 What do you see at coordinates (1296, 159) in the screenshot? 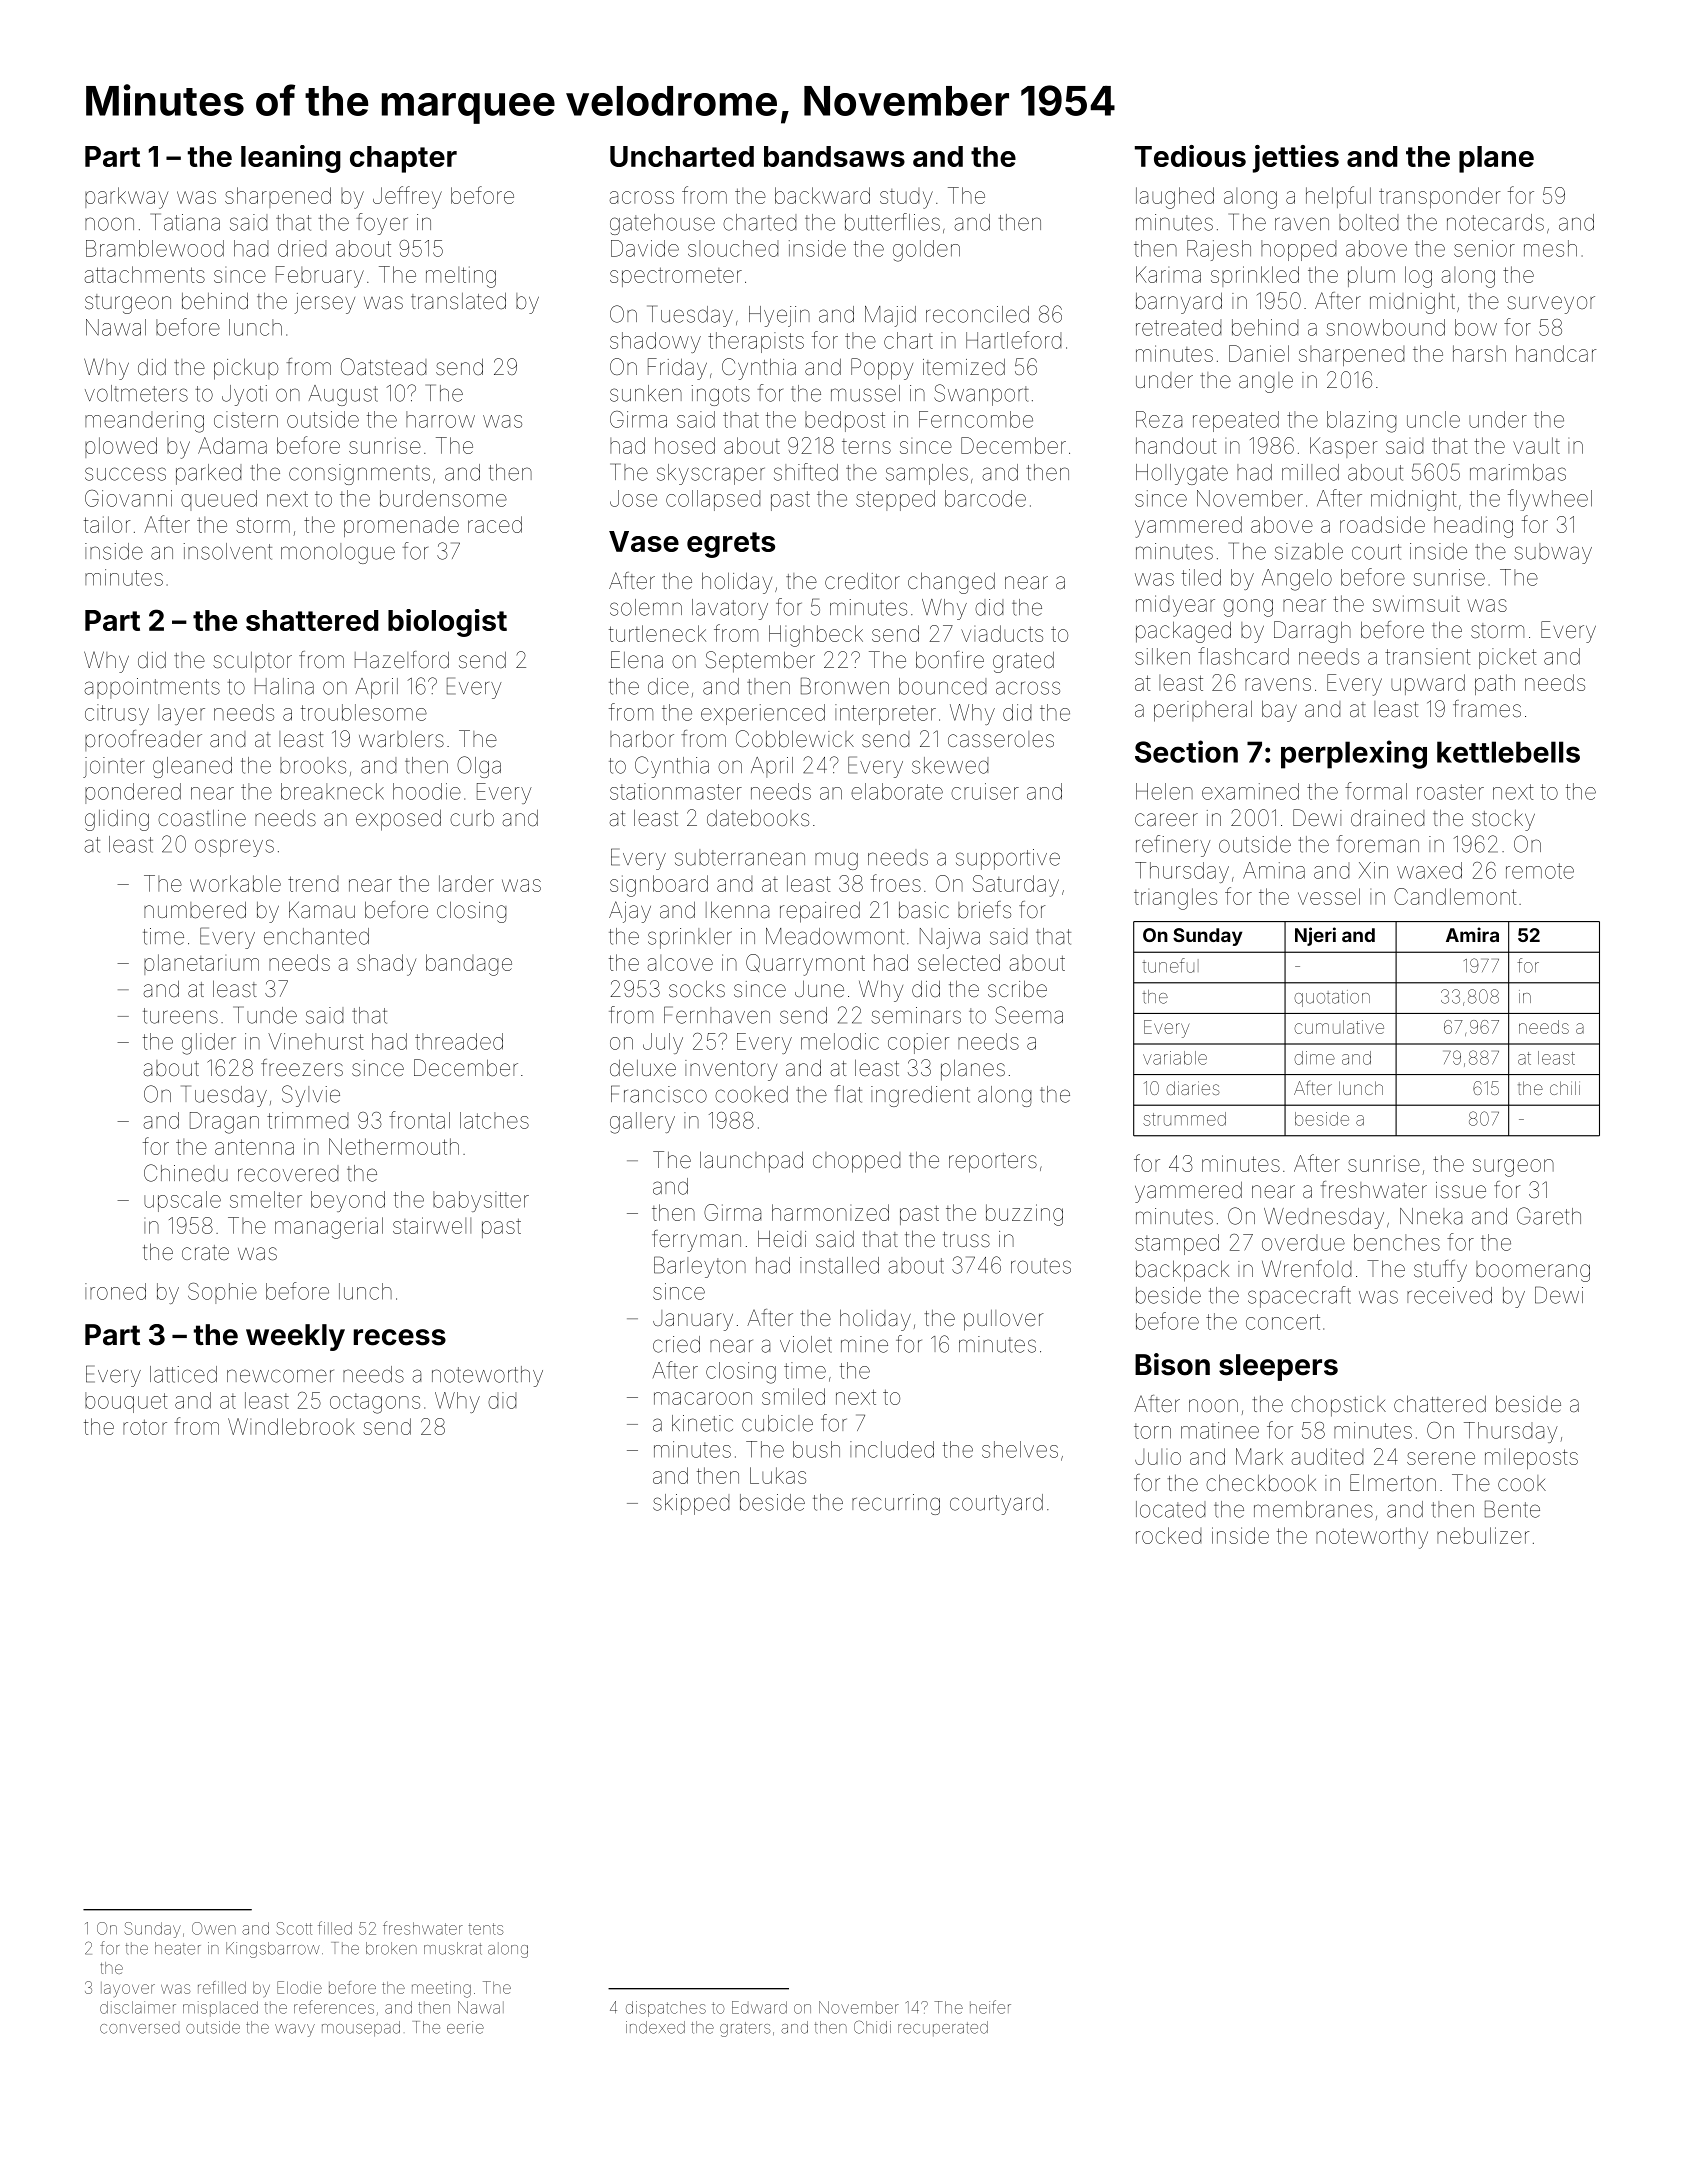
I see `jetties` at bounding box center [1296, 159].
